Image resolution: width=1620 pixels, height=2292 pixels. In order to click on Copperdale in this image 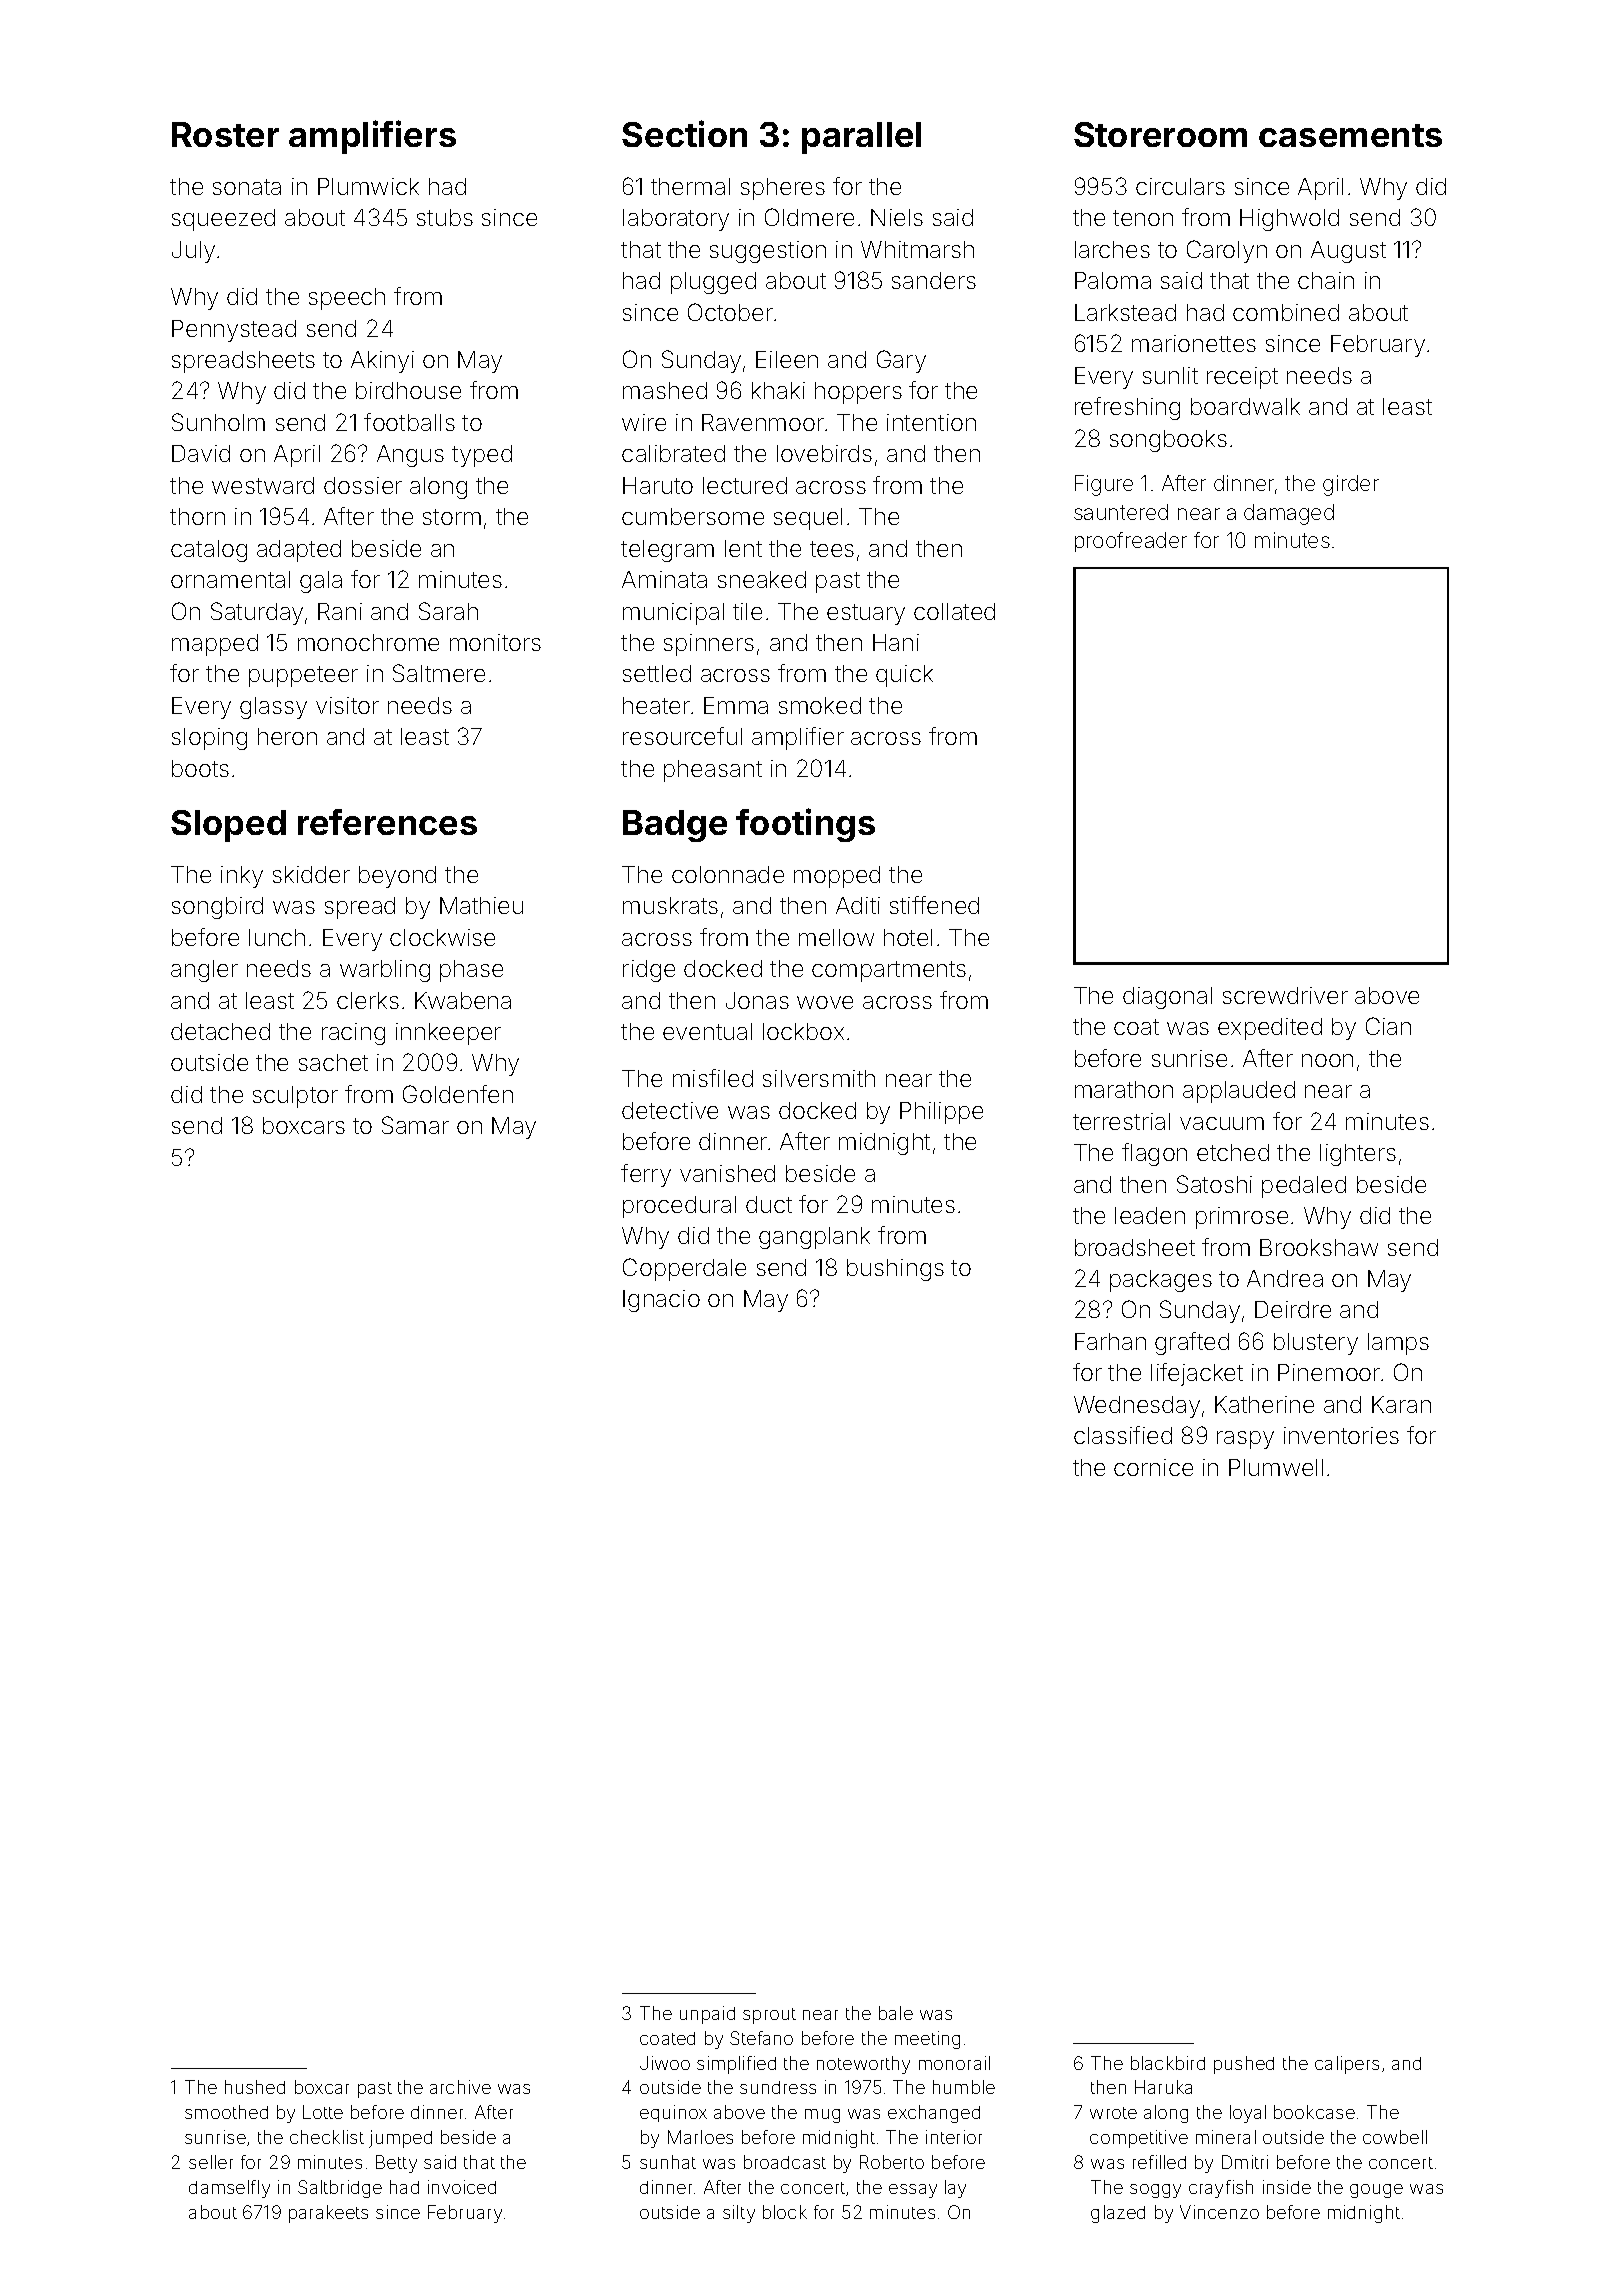, I will do `click(684, 1269)`.
